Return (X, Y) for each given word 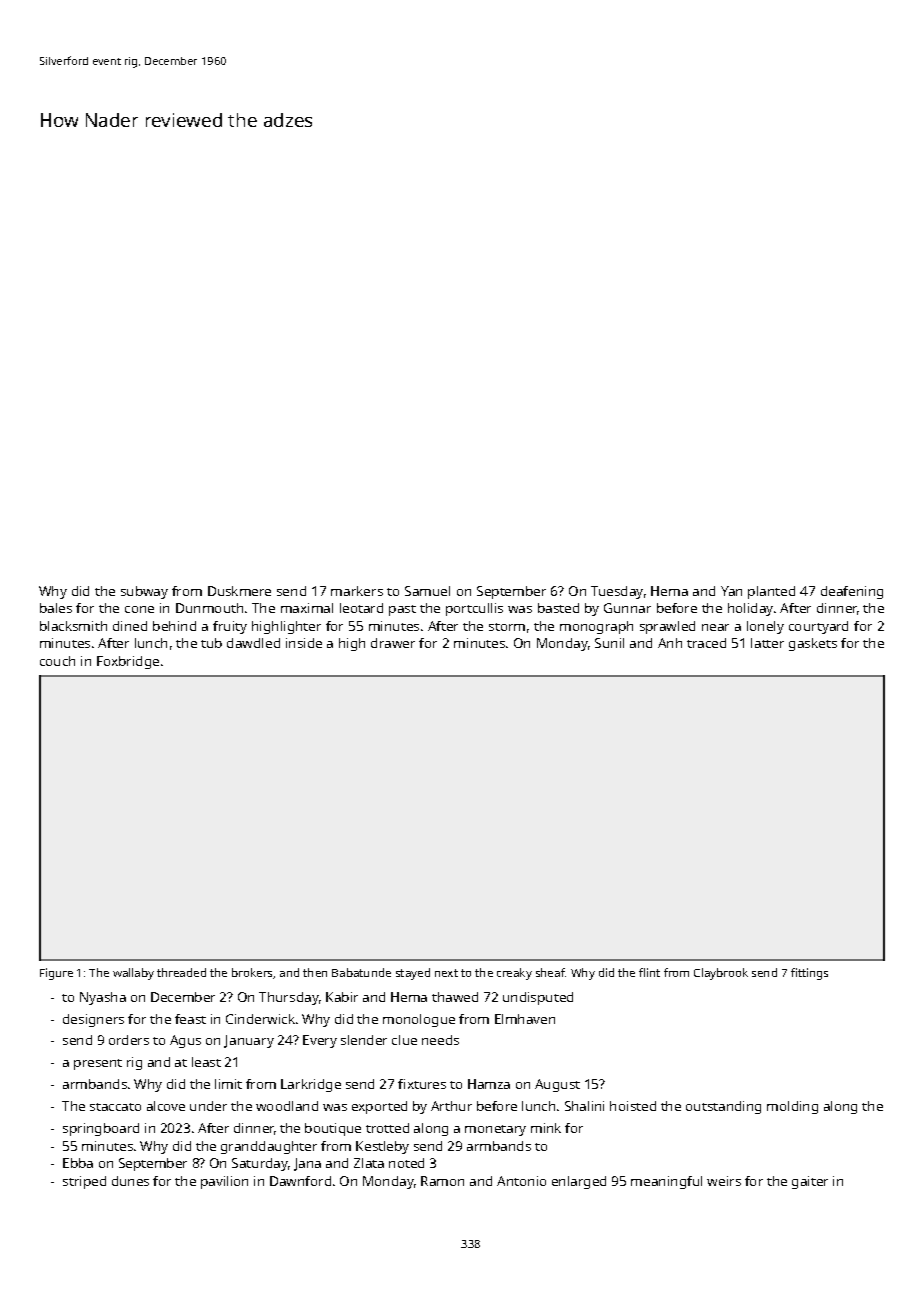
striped (84, 1182)
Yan (731, 591)
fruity (230, 627)
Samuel (427, 591)
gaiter (810, 1182)
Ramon (442, 1181)
